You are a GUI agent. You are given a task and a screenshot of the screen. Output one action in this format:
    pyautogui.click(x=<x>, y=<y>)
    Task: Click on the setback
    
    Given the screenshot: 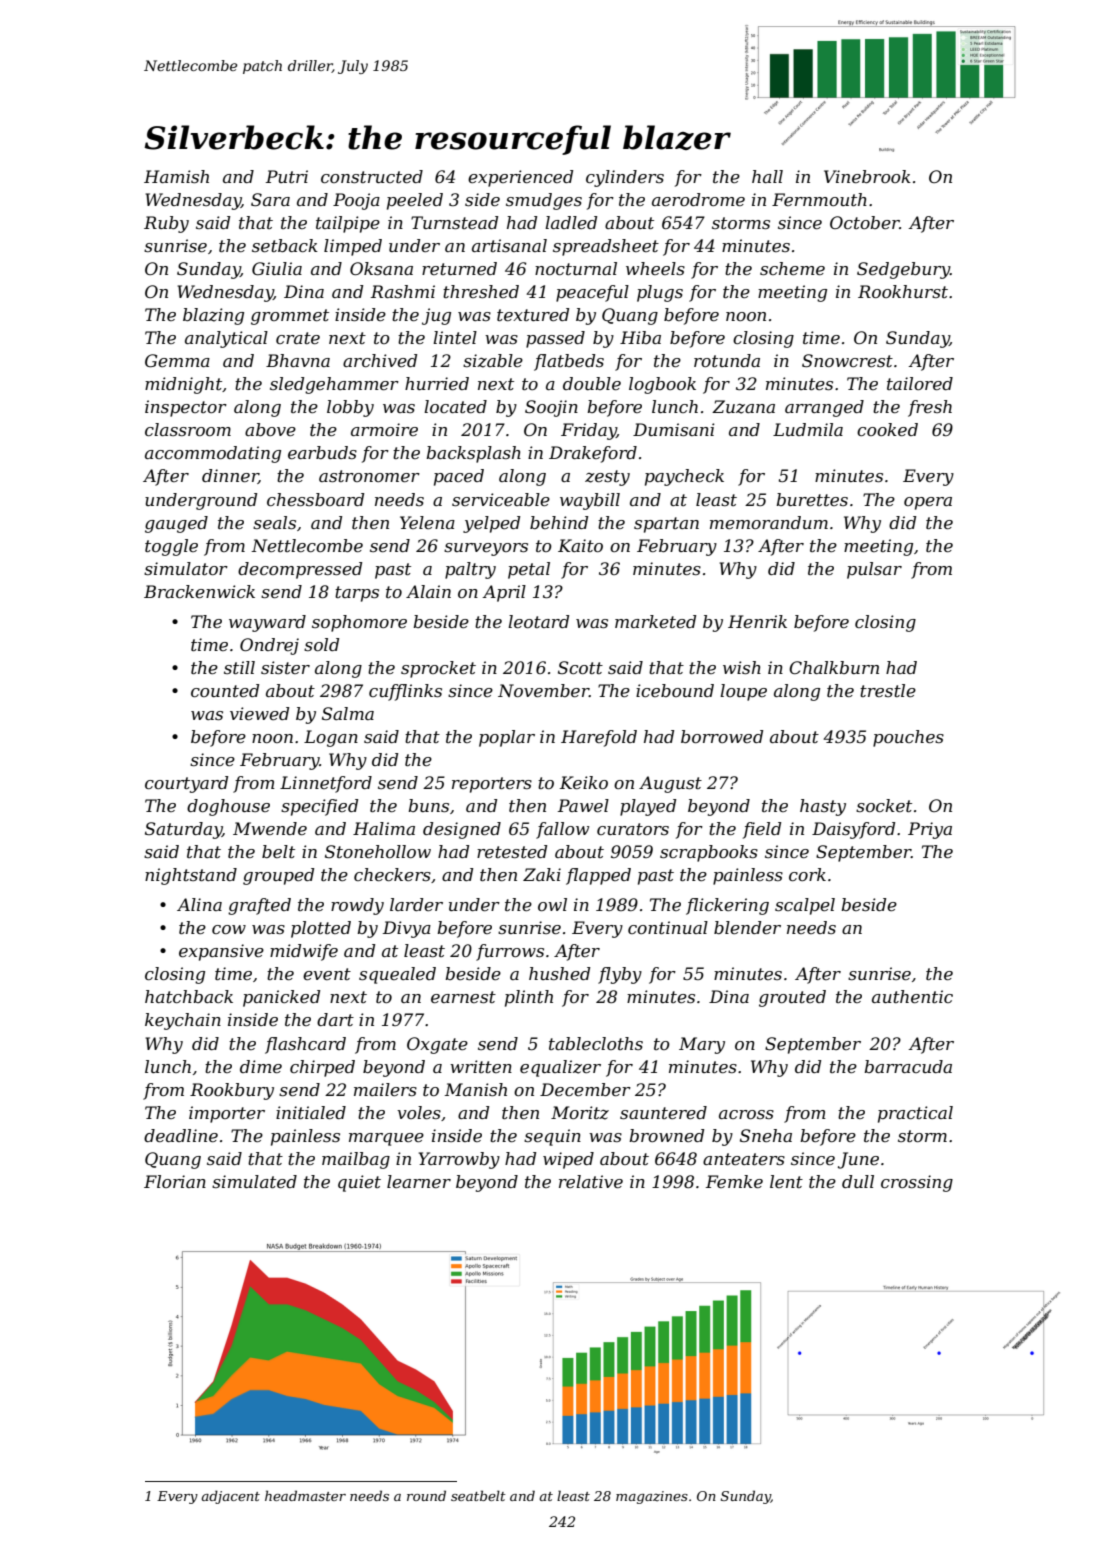 What is the action you would take?
    pyautogui.click(x=285, y=245)
